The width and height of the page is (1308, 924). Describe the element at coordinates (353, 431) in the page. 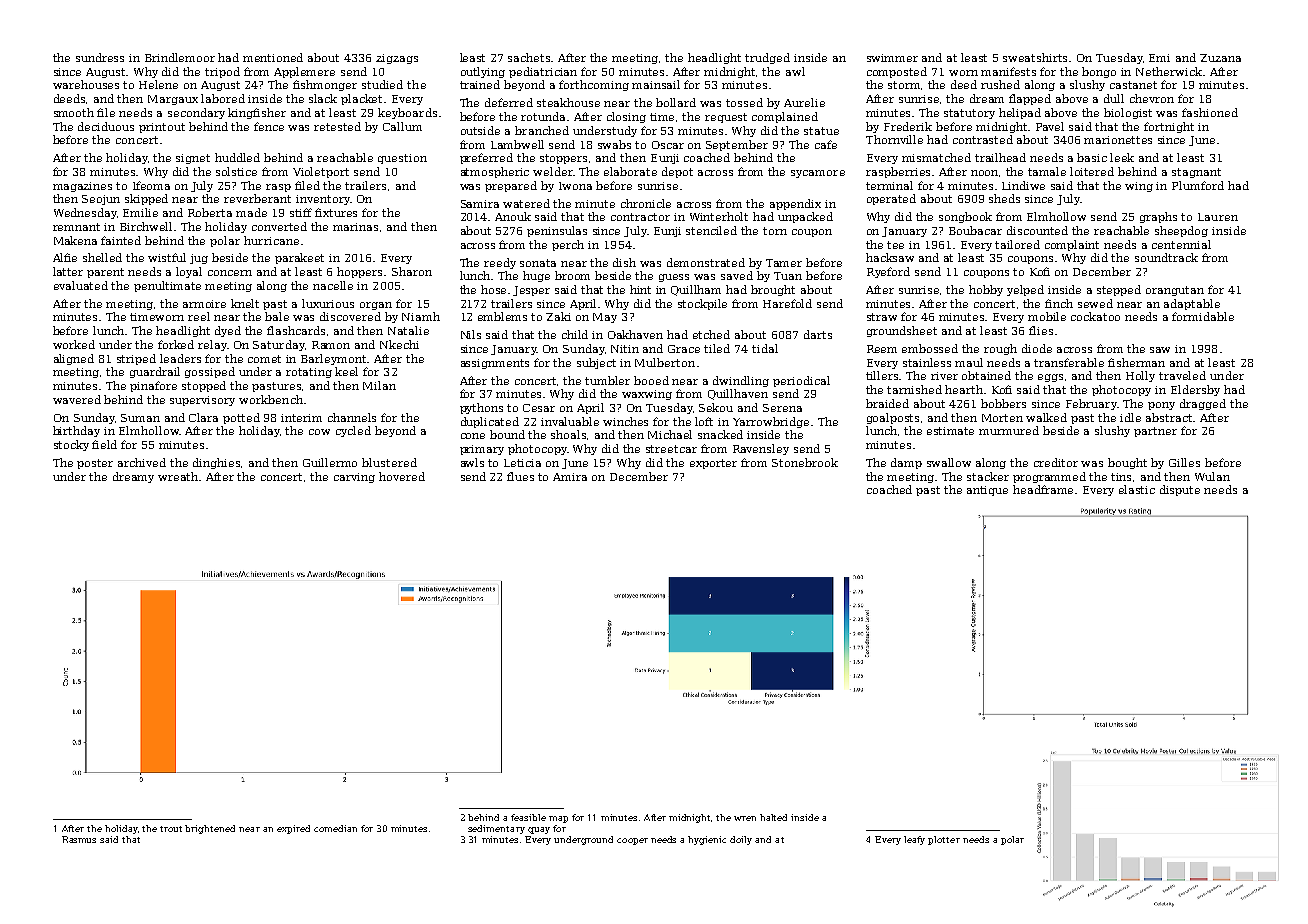

I see `cycled` at that location.
